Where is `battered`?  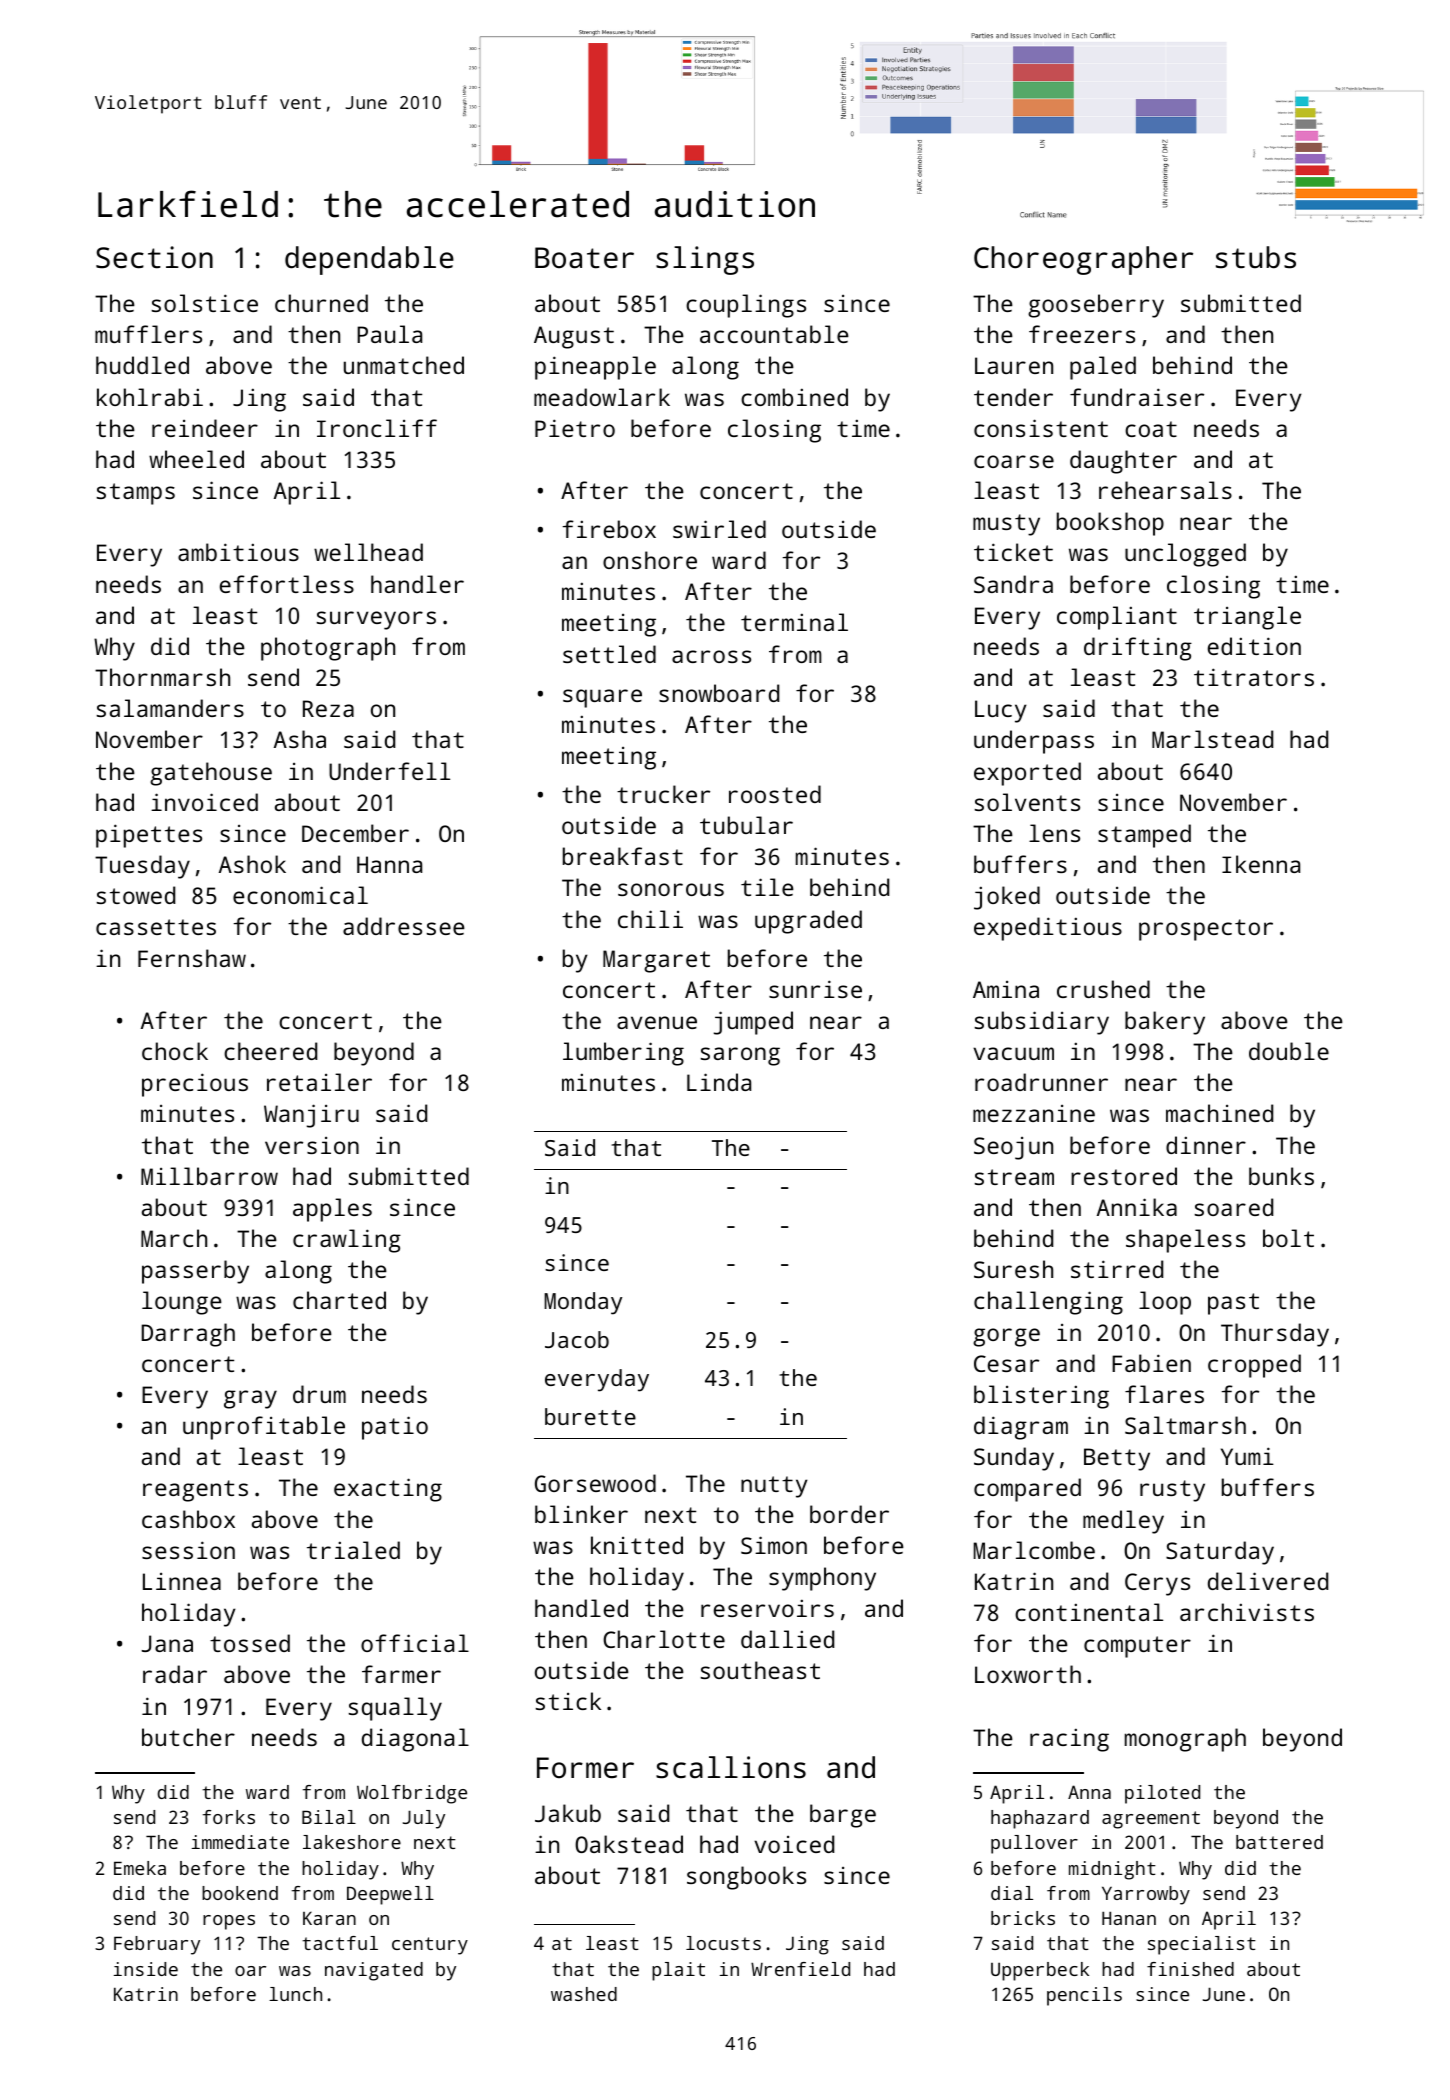
battered is located at coordinates (1279, 1842).
